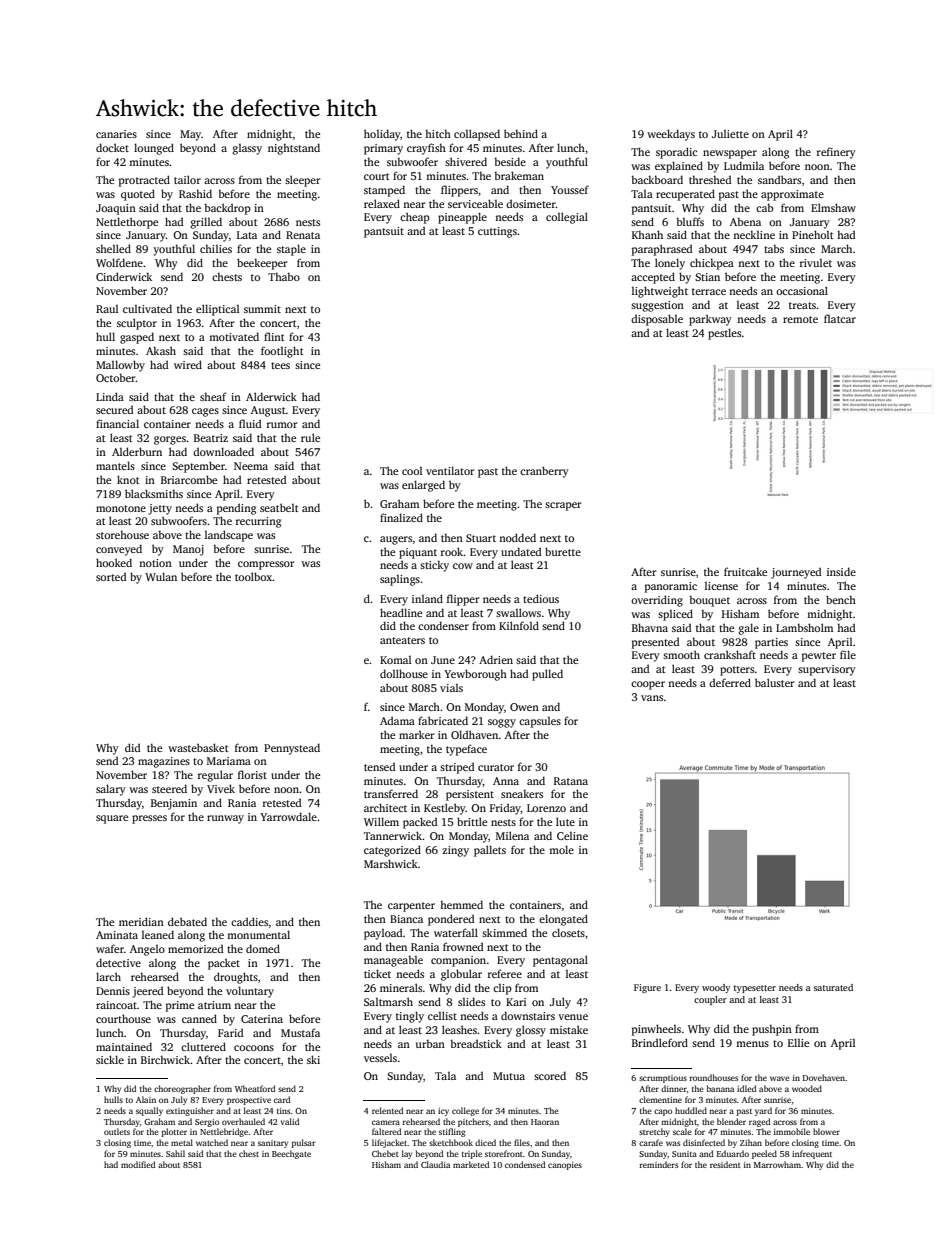 This image has height=1233, width=952. Describe the element at coordinates (228, 209) in the image. I see `backdrop` at that location.
